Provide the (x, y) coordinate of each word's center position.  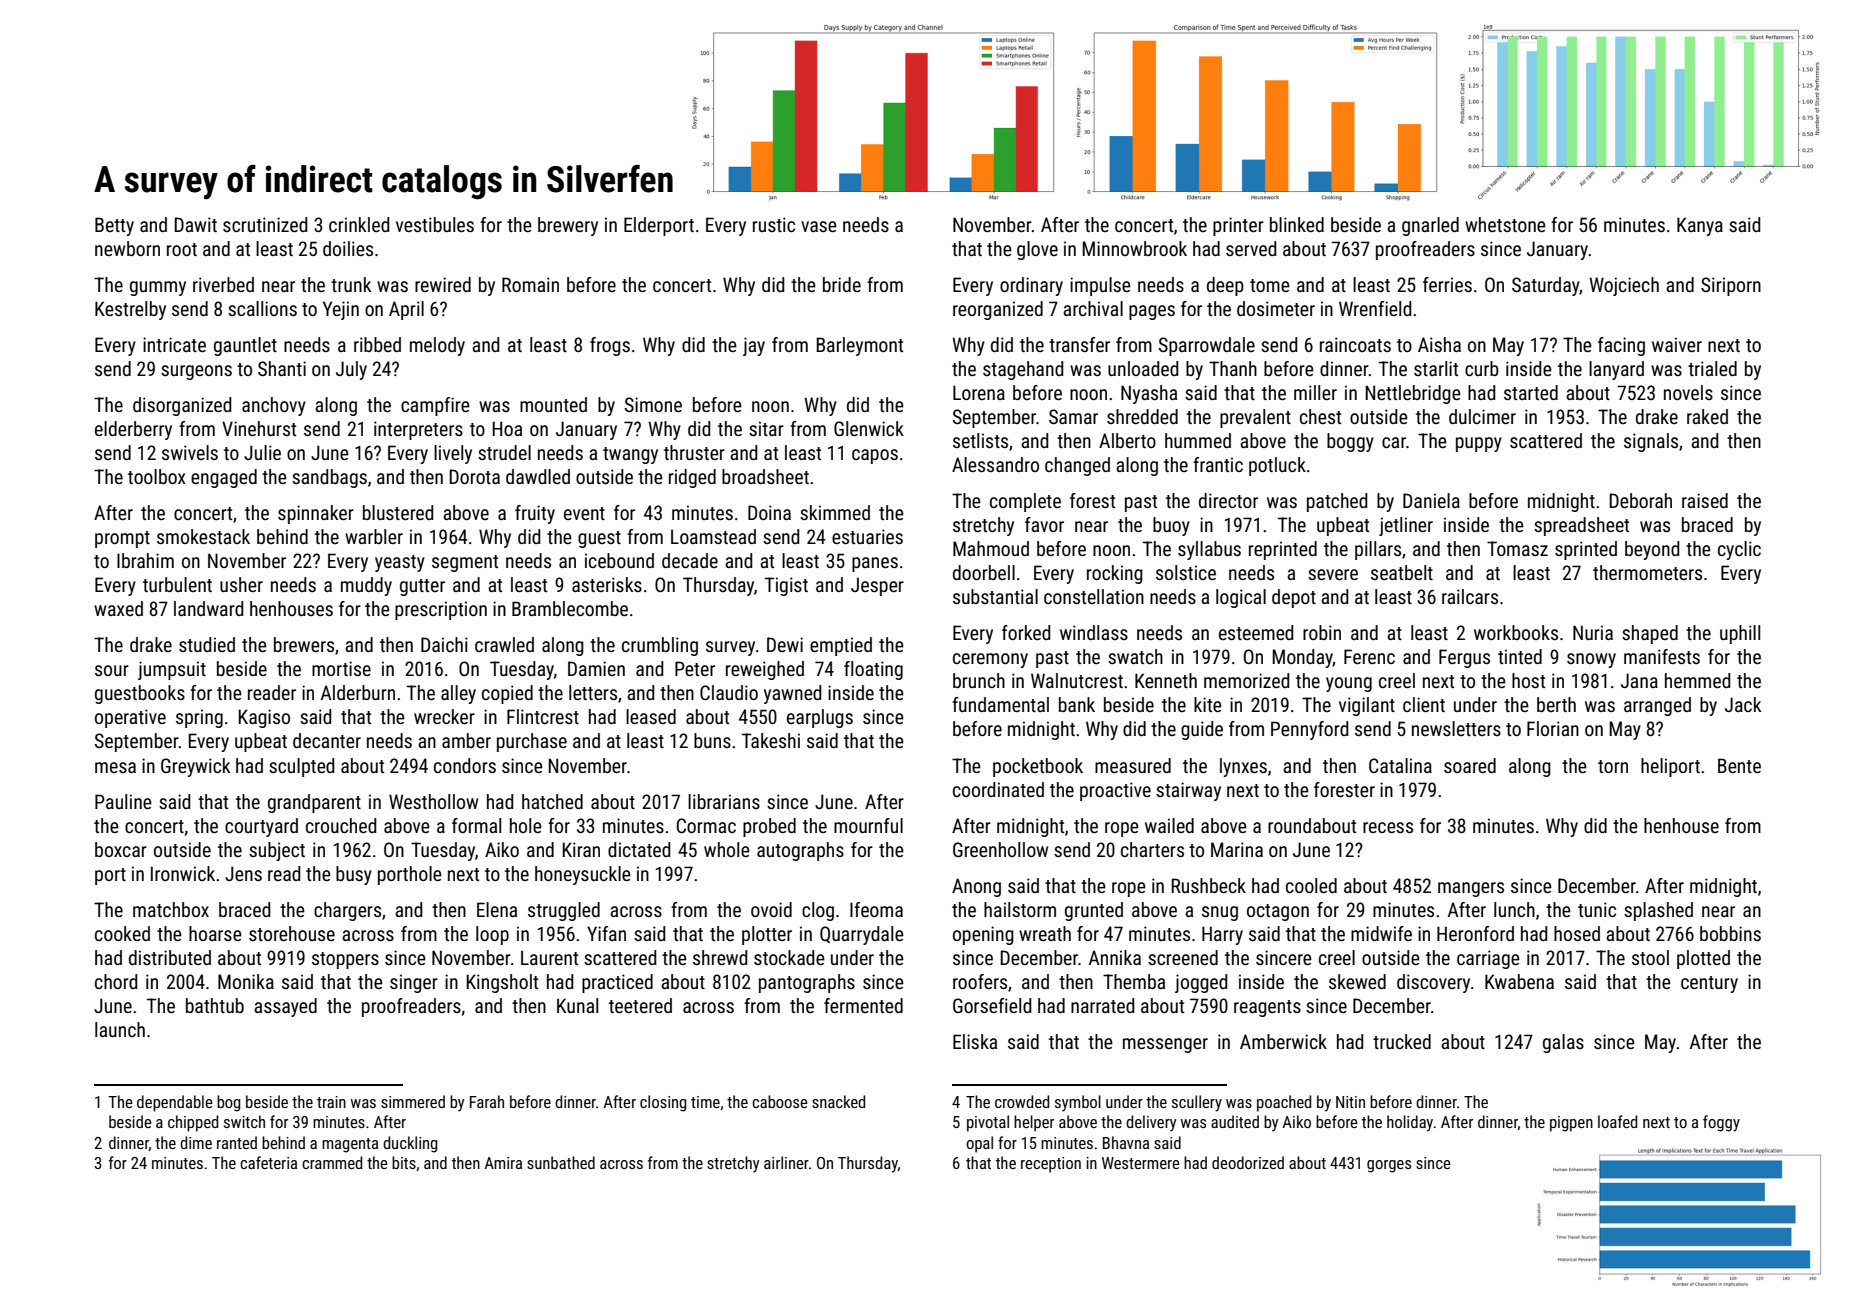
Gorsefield (992, 1005)
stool (1650, 957)
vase (819, 226)
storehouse (292, 933)
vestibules (435, 224)
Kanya (1700, 226)
